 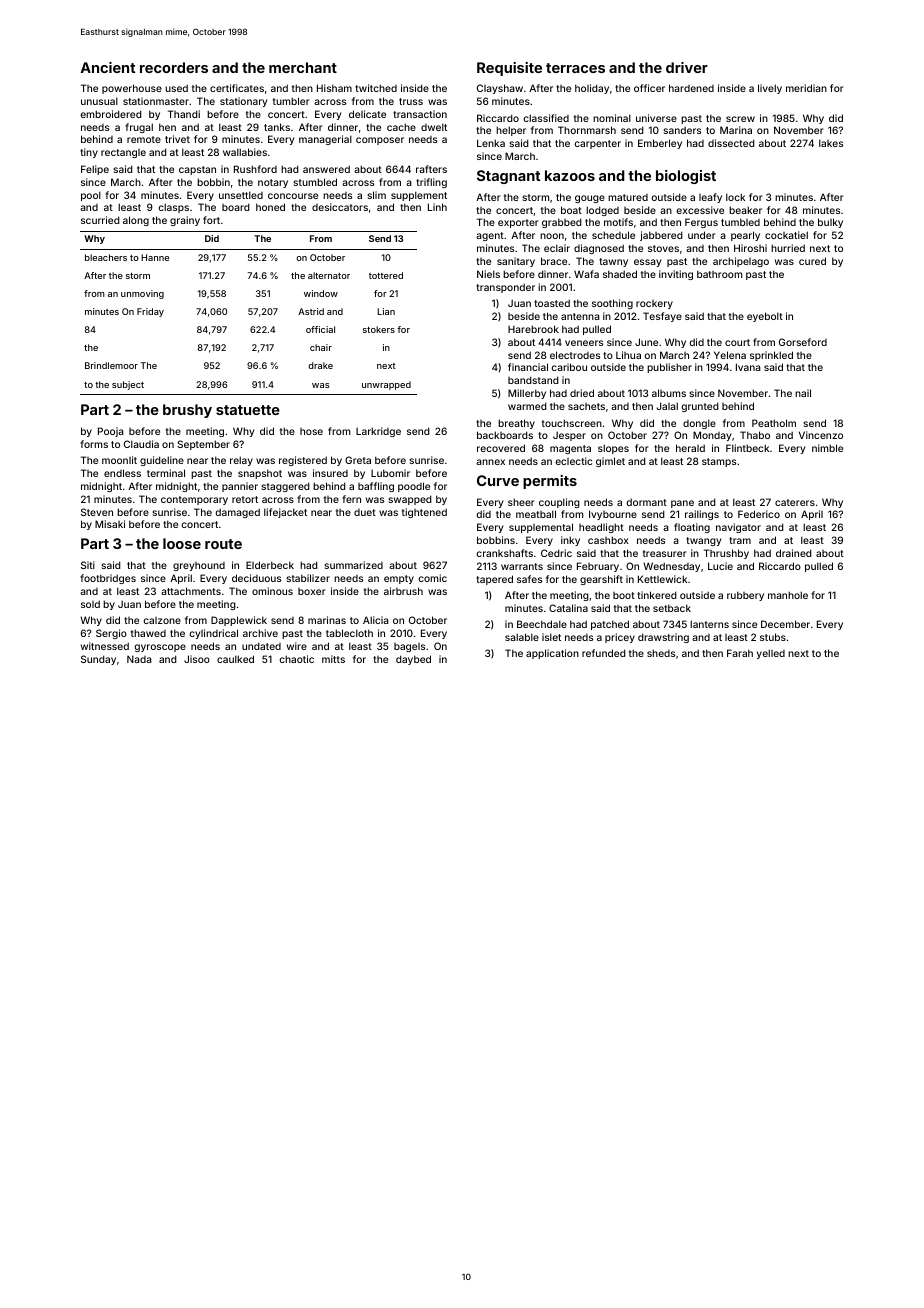 What do you see at coordinates (386, 275) in the page?
I see `tottered` at bounding box center [386, 275].
